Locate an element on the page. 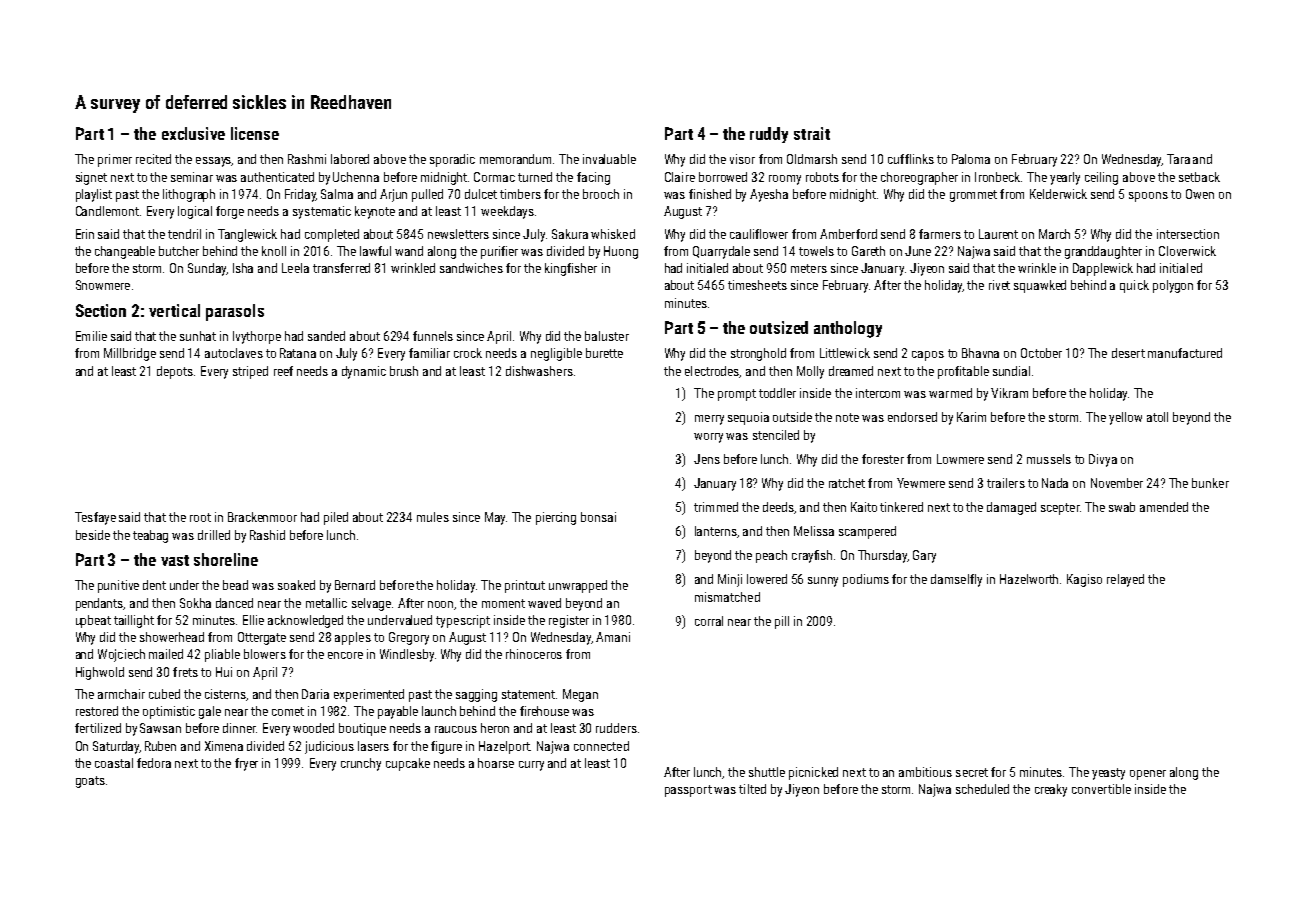 The width and height of the page is (1308, 924). dynamic is located at coordinates (364, 372).
